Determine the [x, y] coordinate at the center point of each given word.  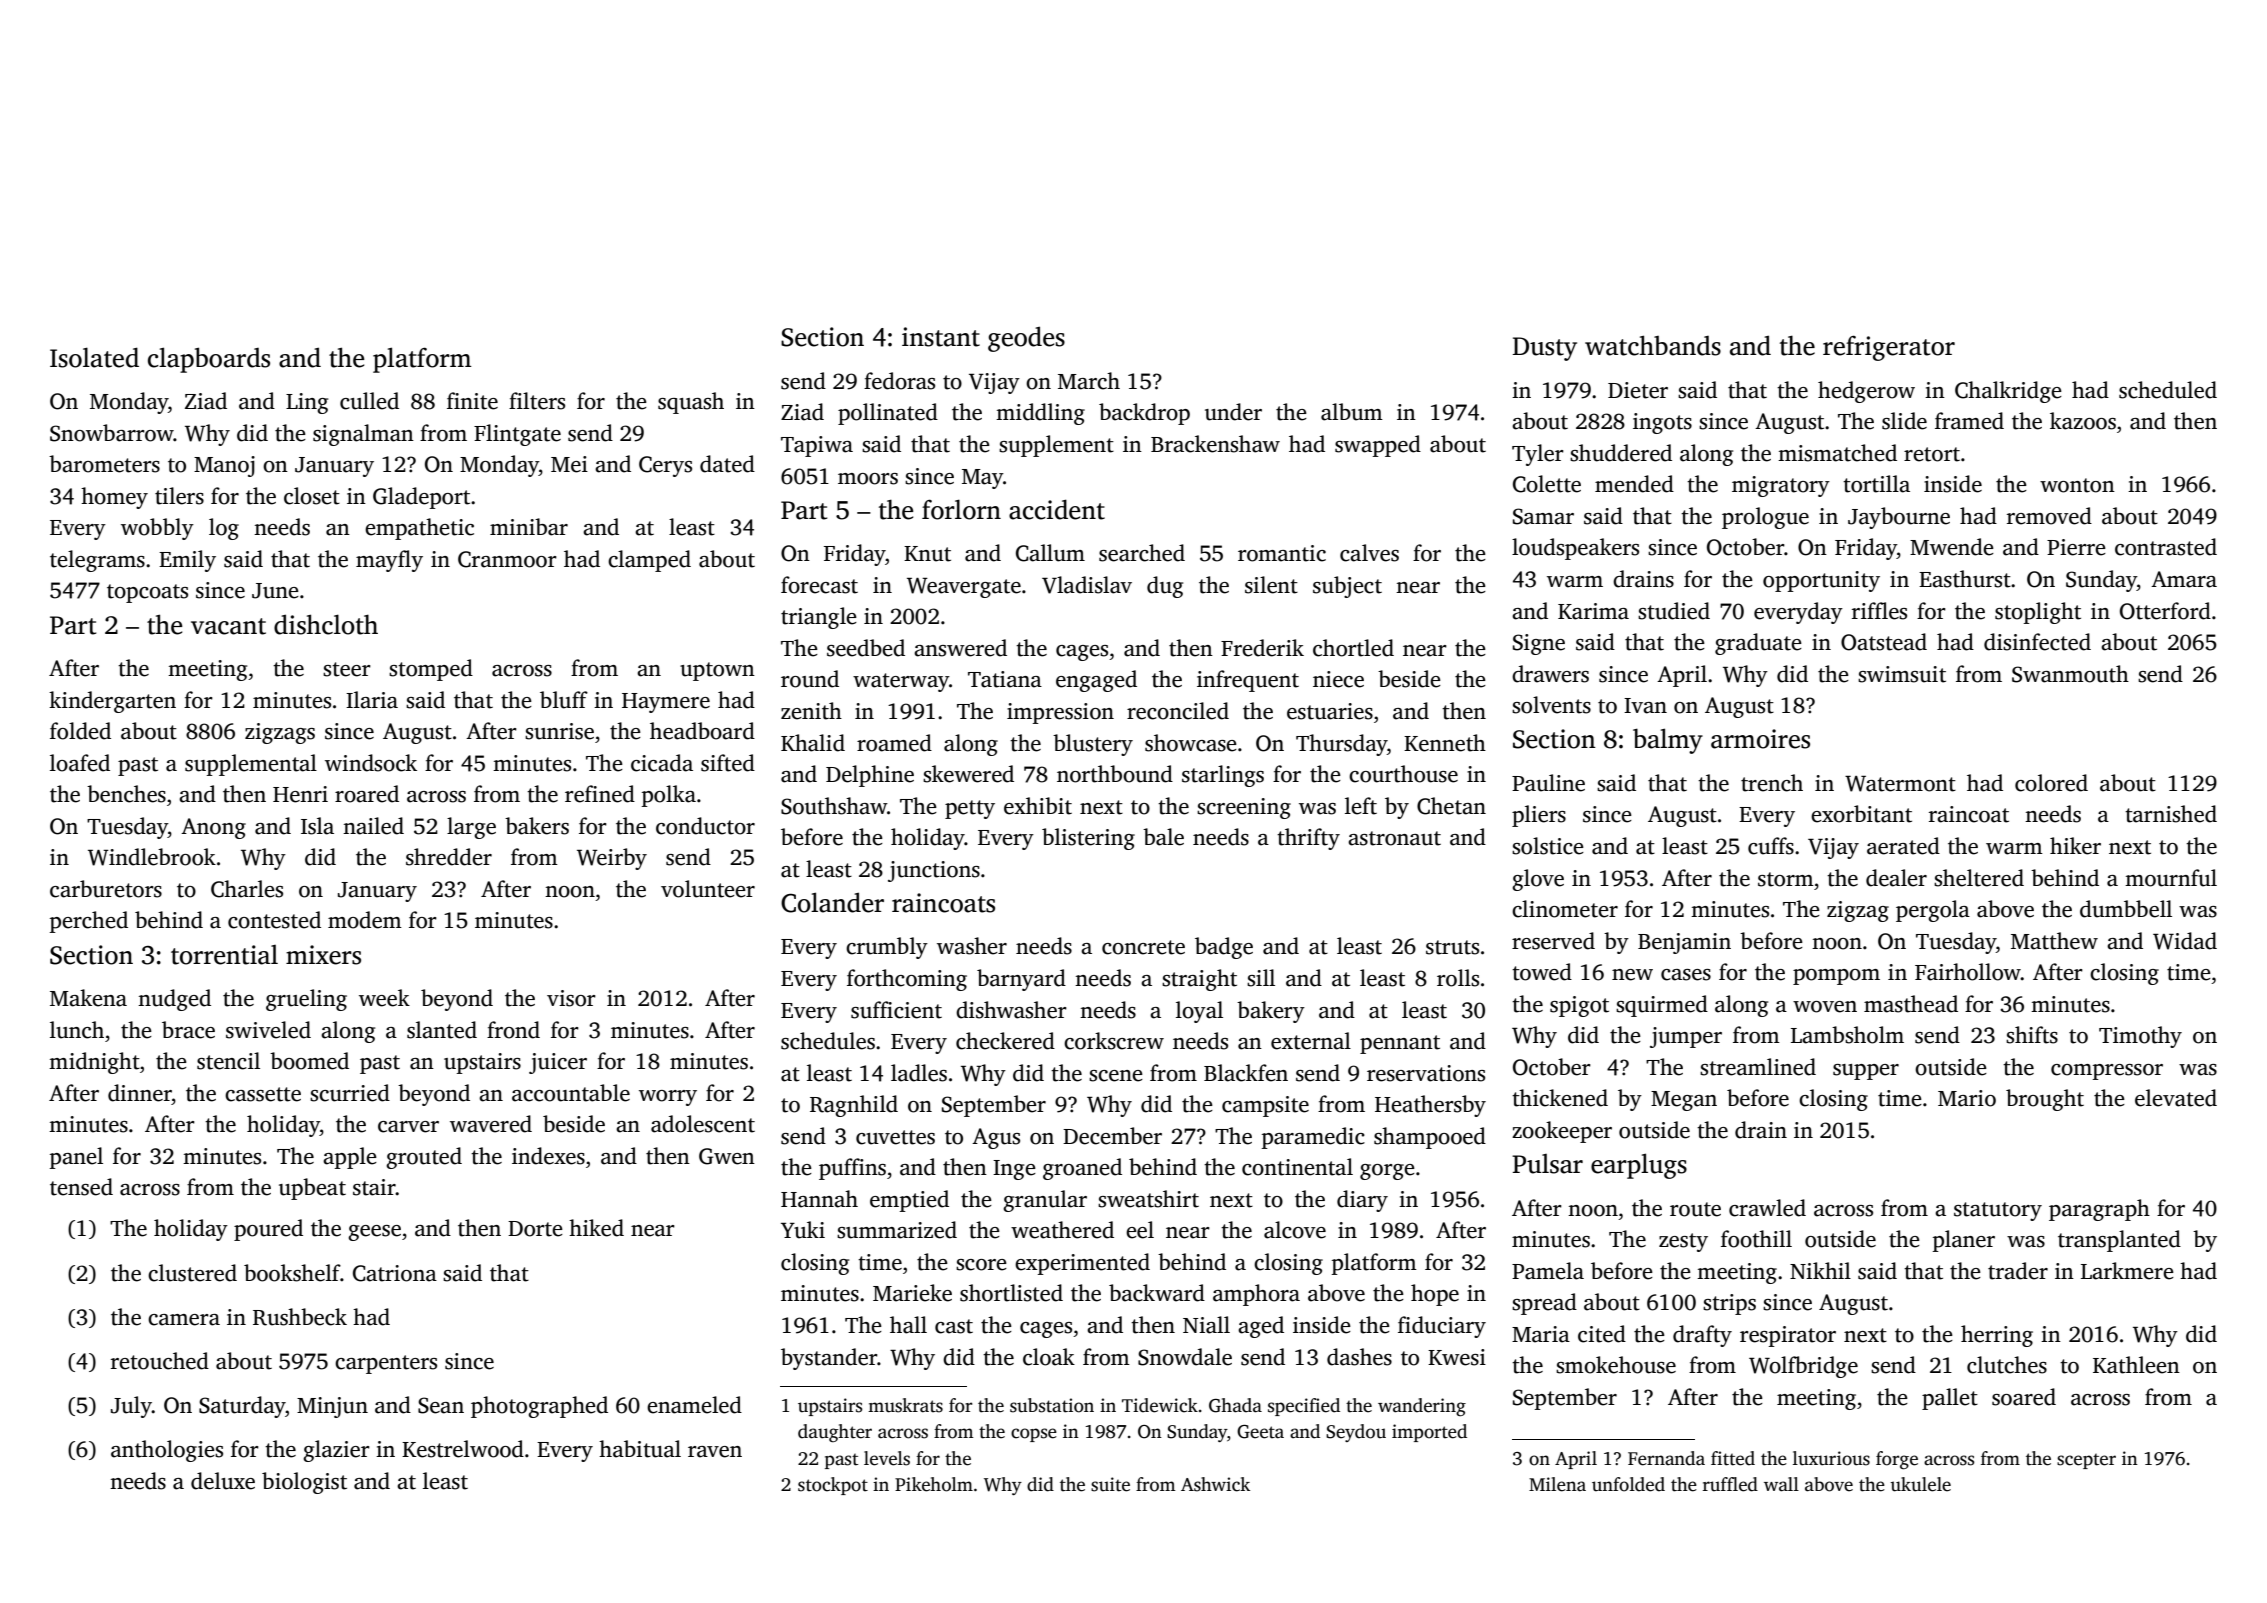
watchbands [1653, 345]
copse [1034, 1435]
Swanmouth [2070, 674]
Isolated [94, 357]
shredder [449, 857]
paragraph [2099, 1210]
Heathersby [1430, 1106]
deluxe [223, 1481]
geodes [1026, 339]
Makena [88, 998]
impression [1060, 713]
